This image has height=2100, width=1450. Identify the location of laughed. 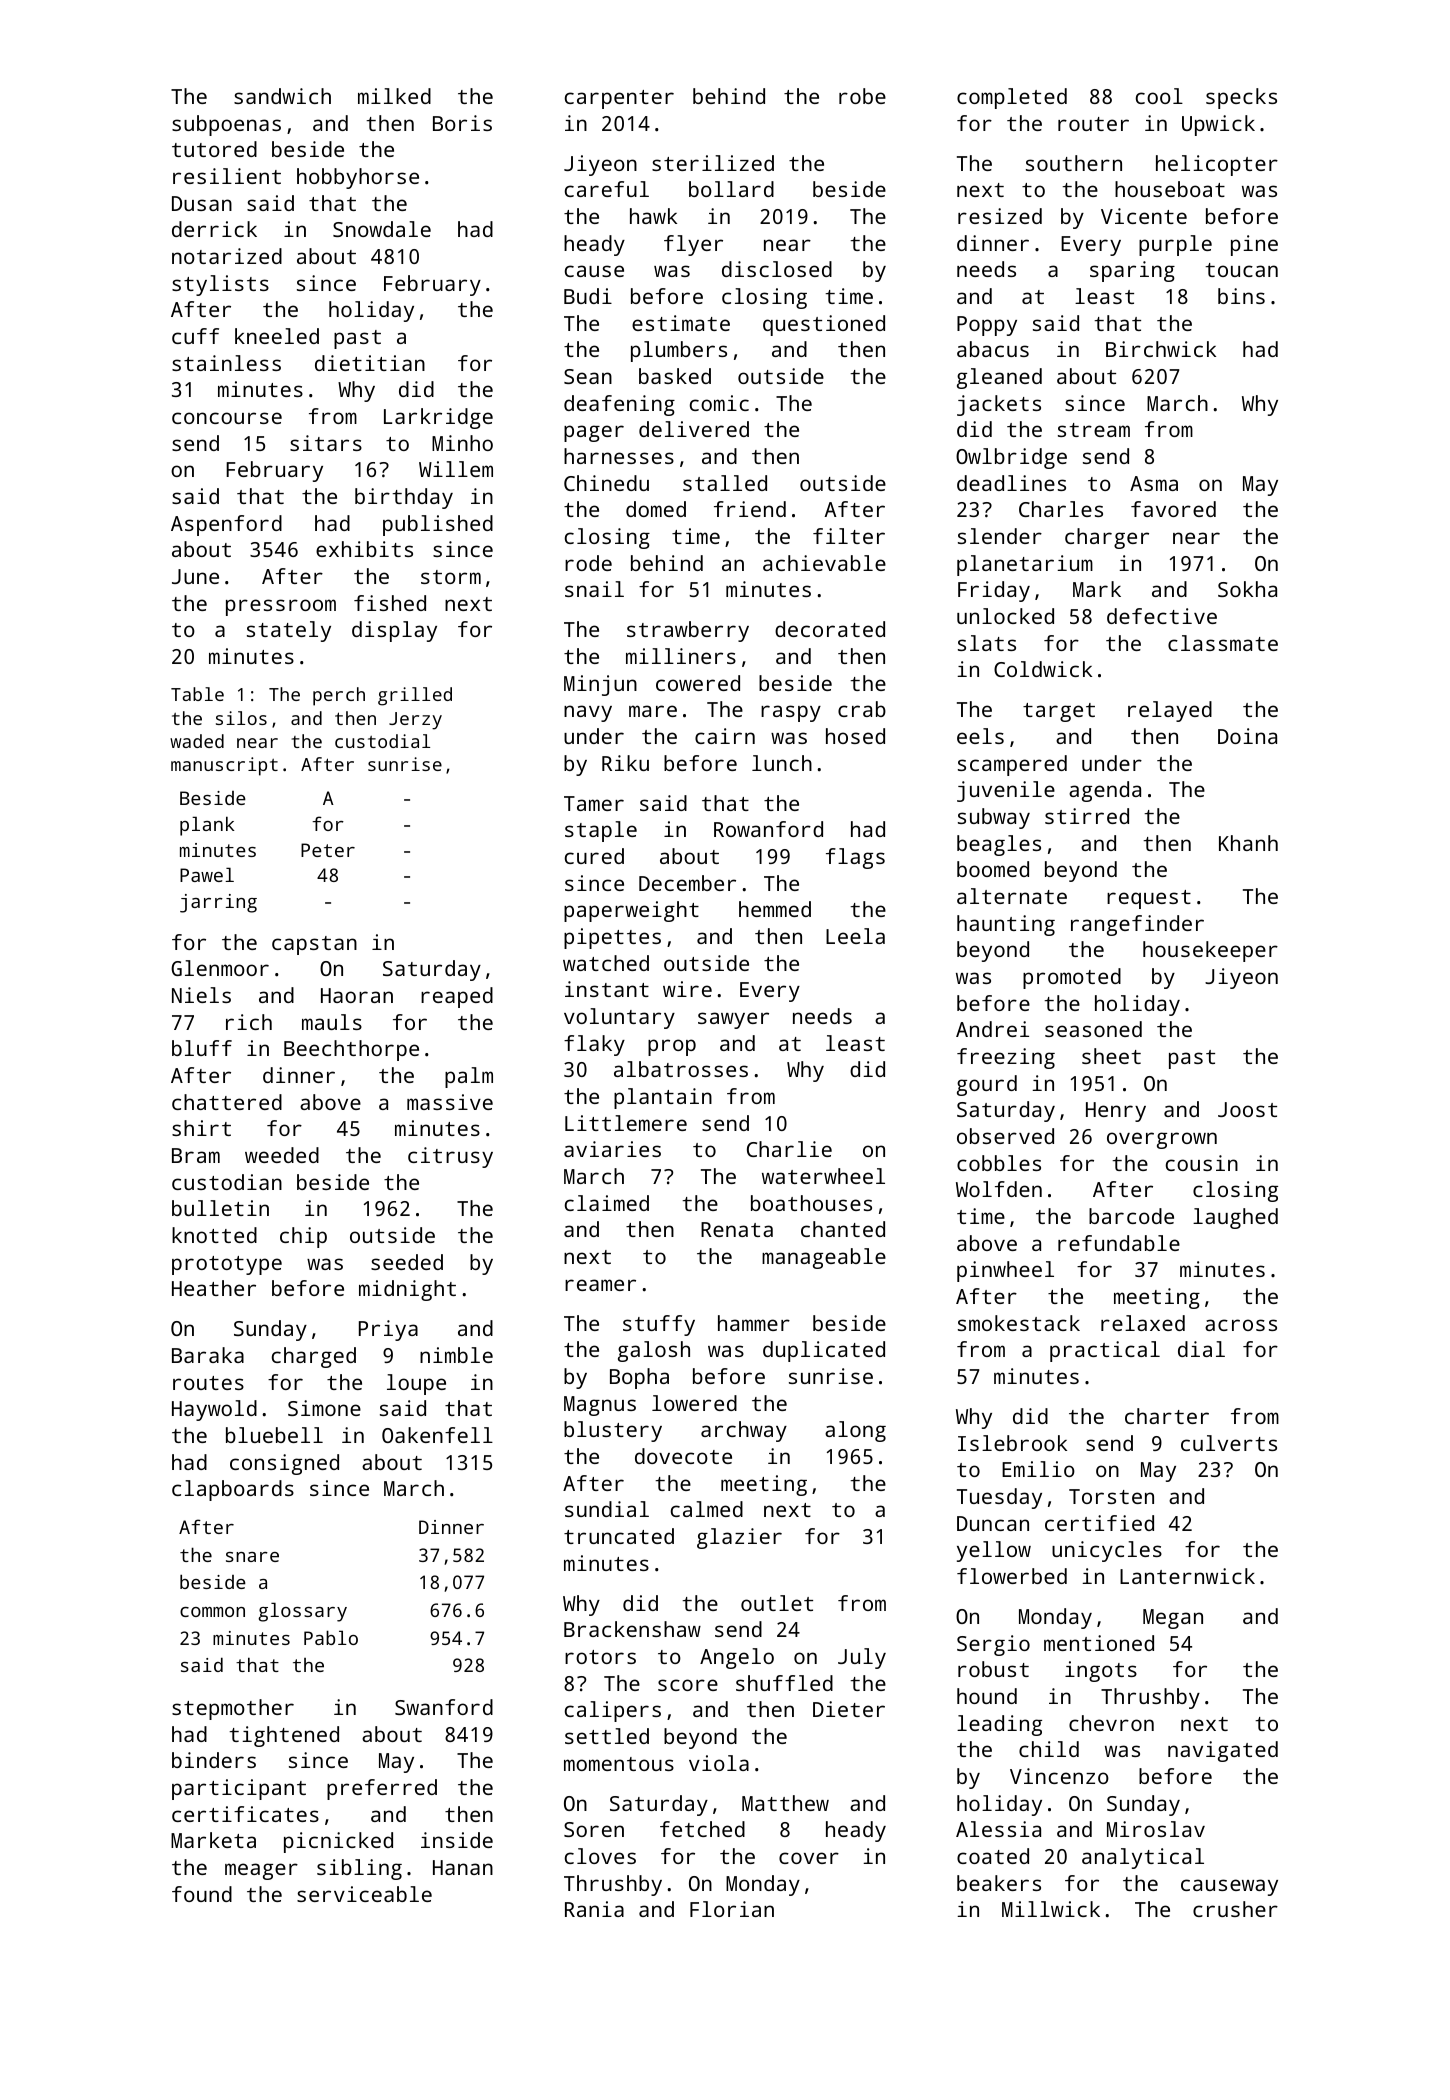
(1235, 1218).
